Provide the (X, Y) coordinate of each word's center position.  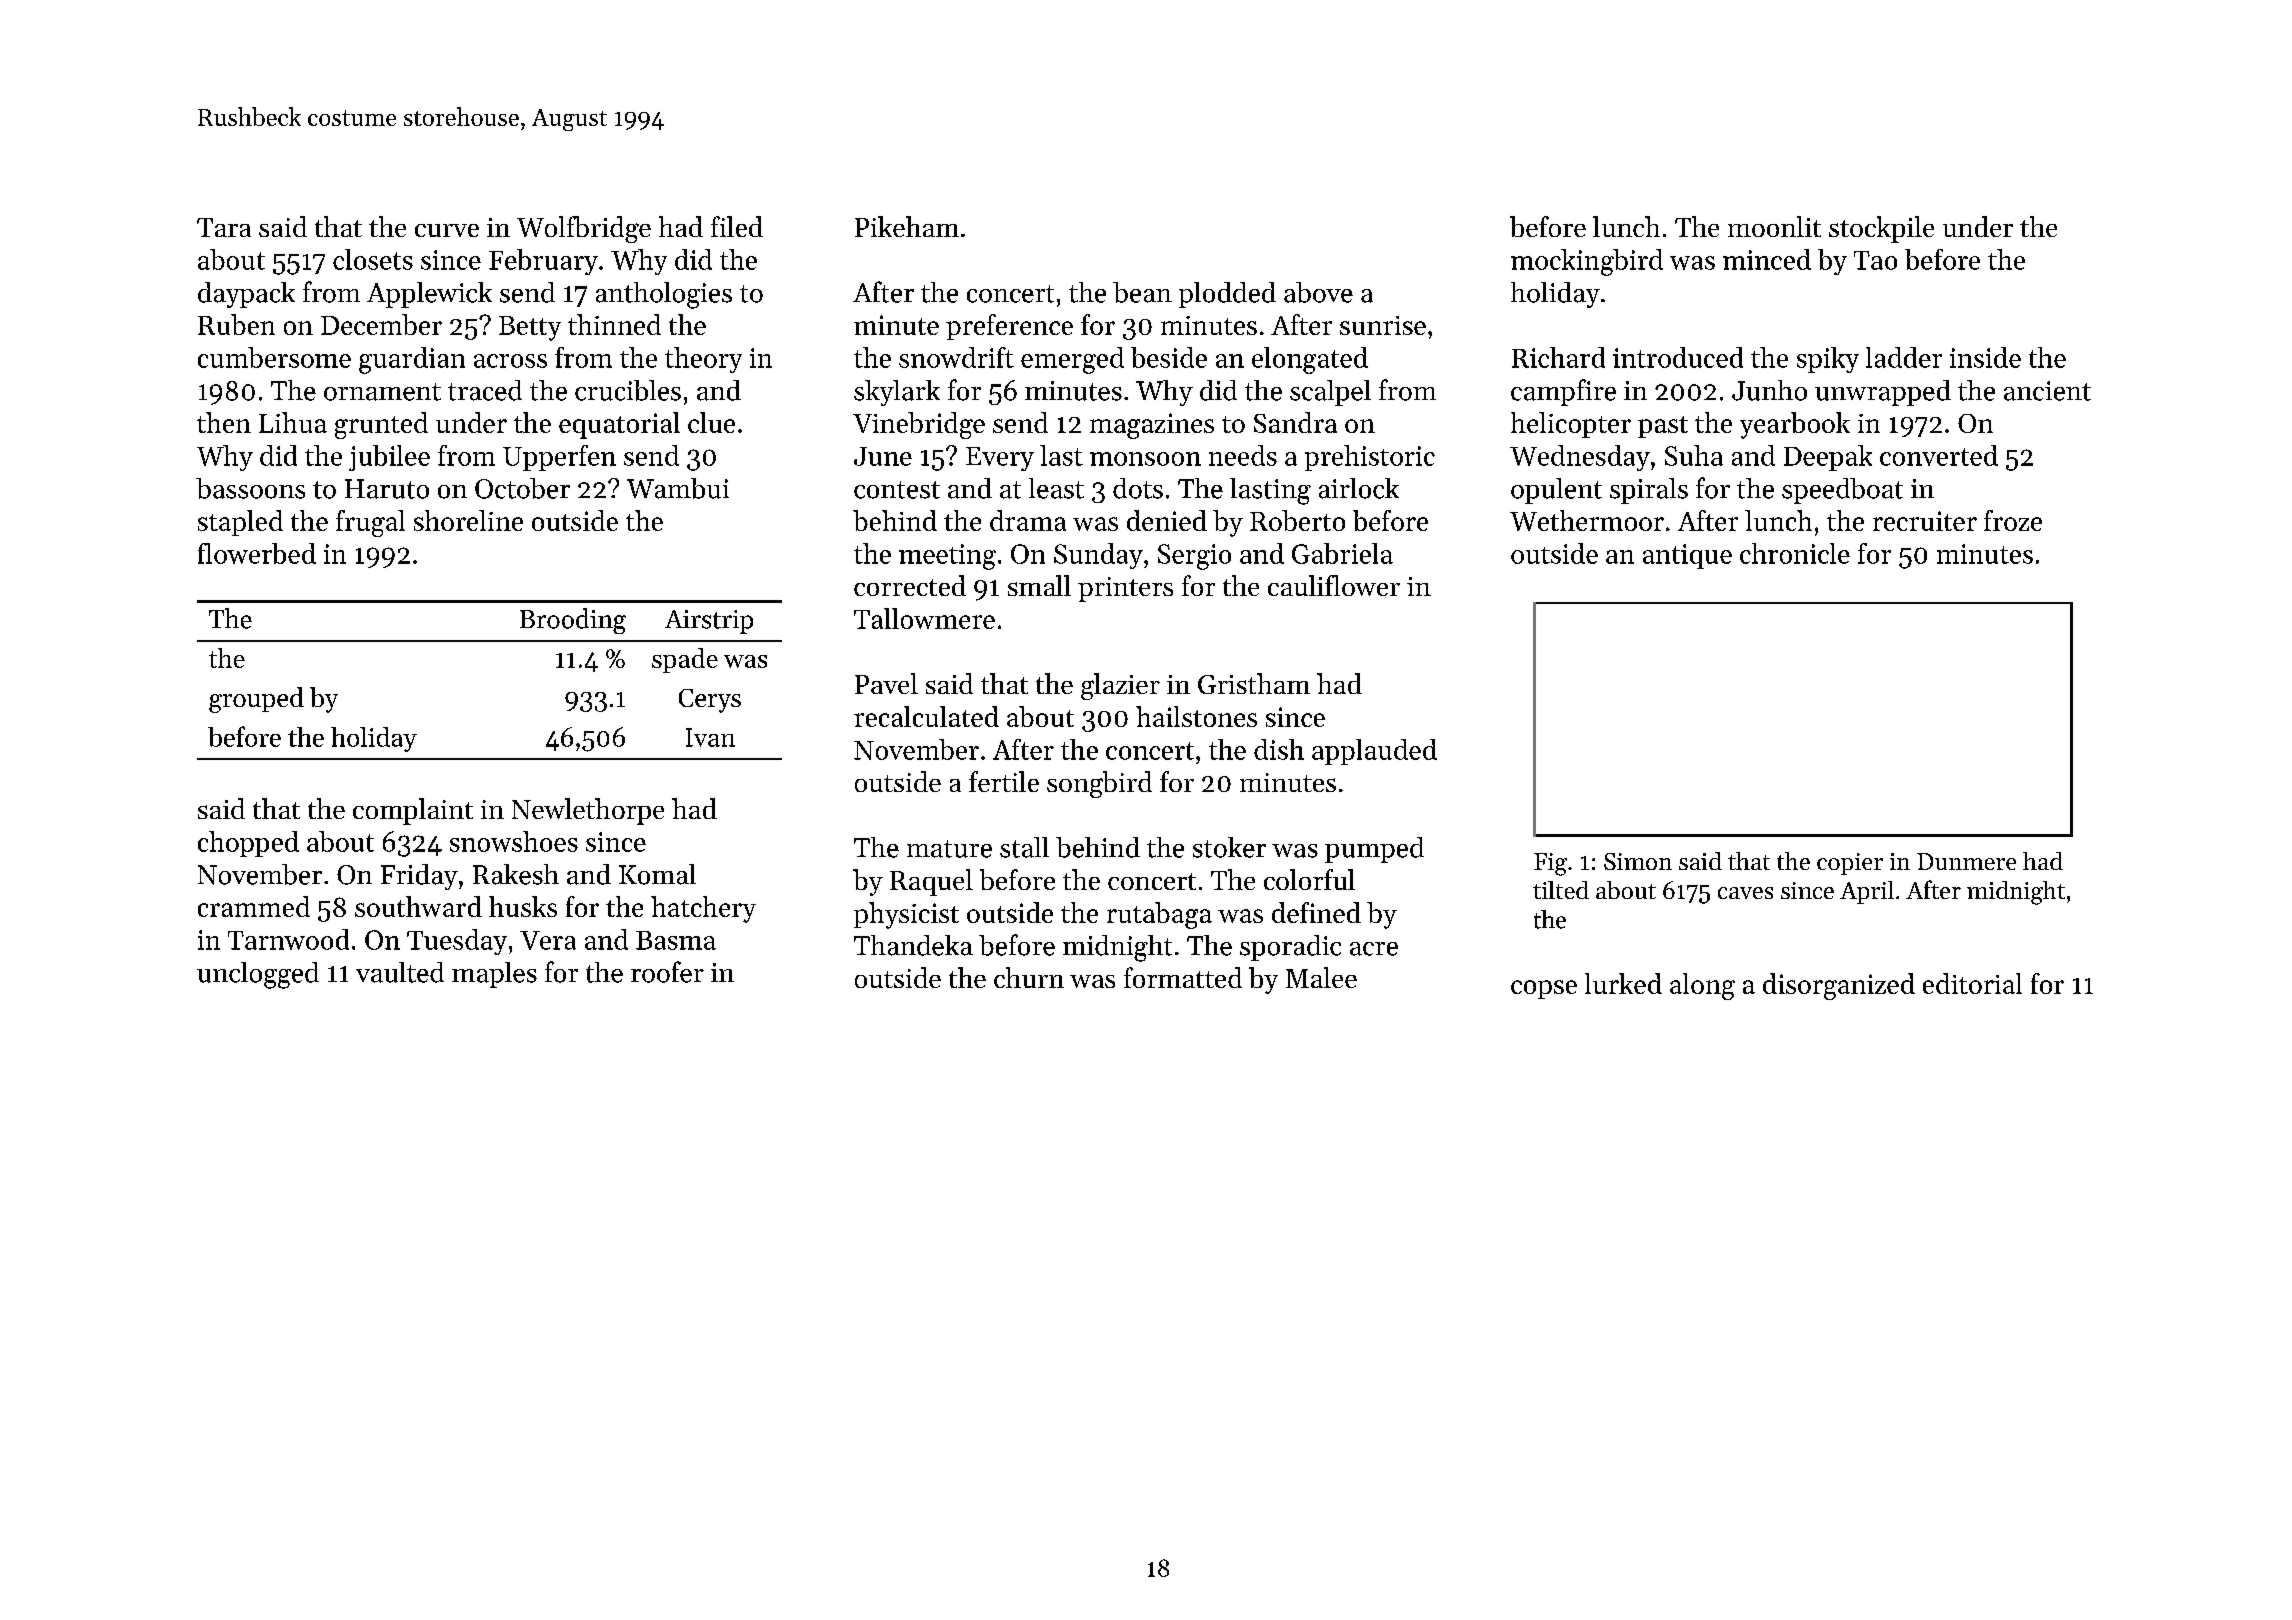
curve (447, 230)
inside (1985, 357)
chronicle (1795, 553)
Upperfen (559, 458)
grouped (256, 700)
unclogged (258, 975)
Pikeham (907, 226)
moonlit (1774, 226)
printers (1125, 589)
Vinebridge (919, 425)
